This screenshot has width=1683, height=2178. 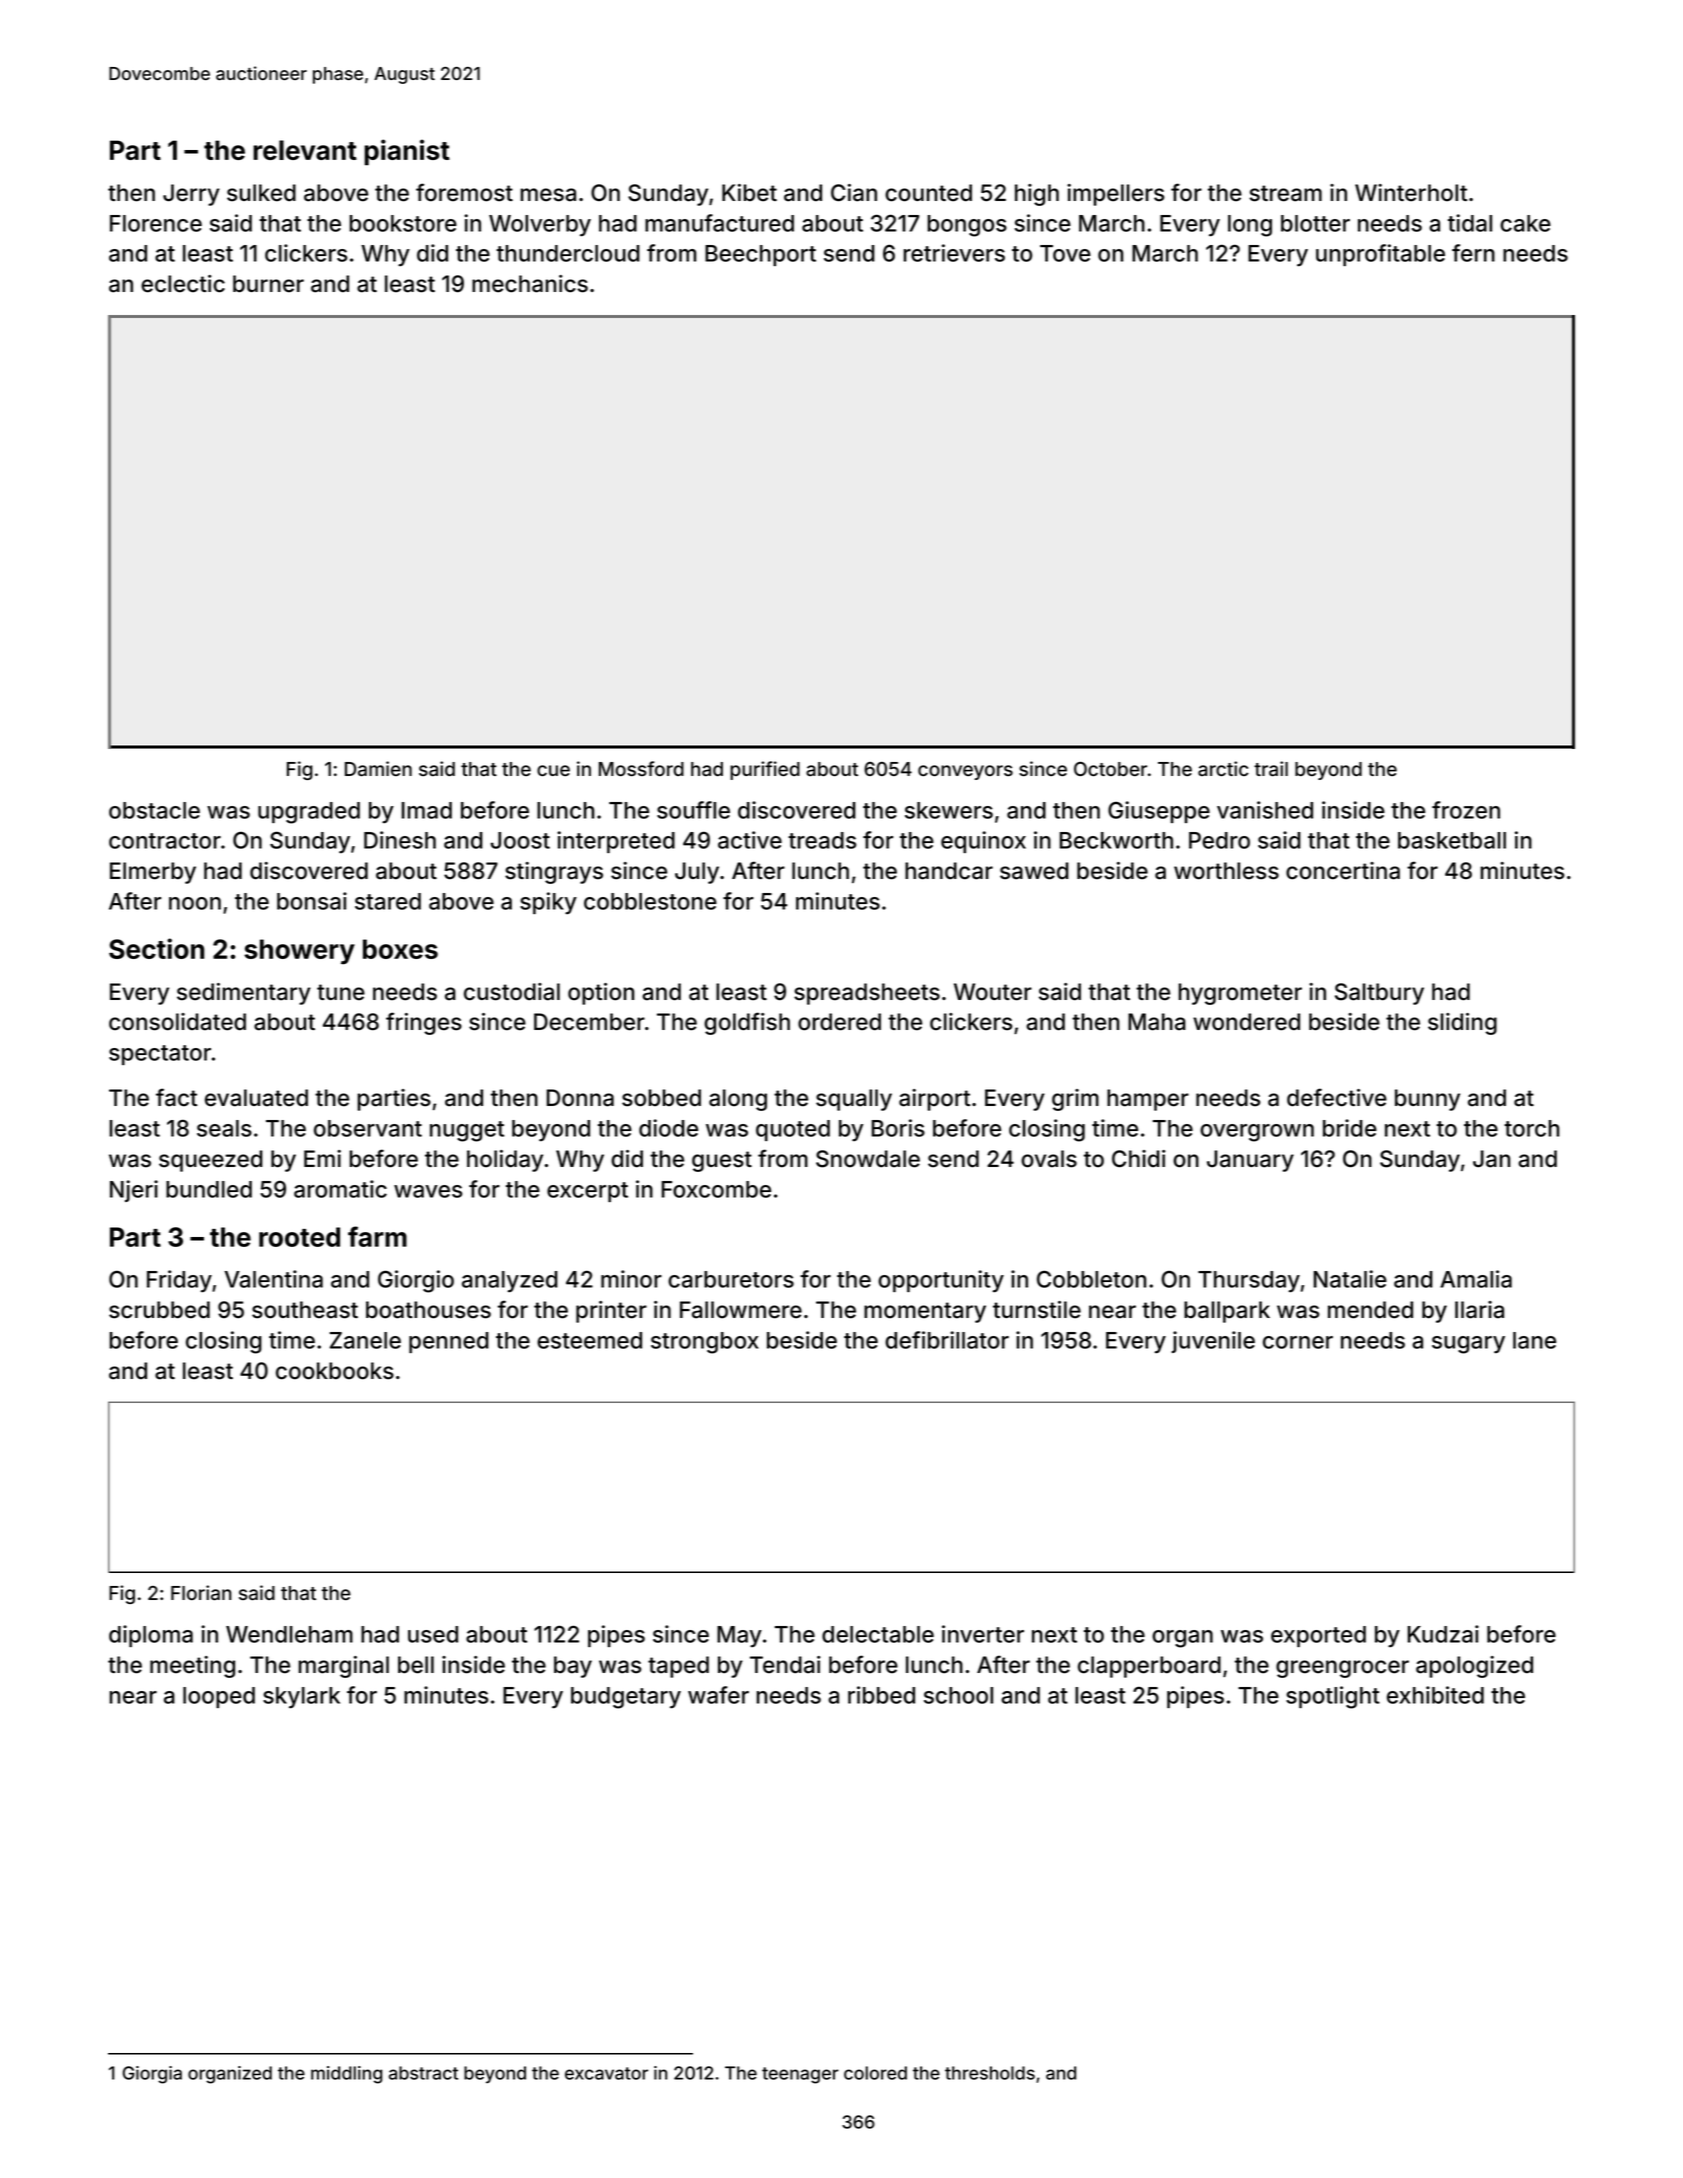 I want to click on clapperboard, so click(x=1149, y=1667).
